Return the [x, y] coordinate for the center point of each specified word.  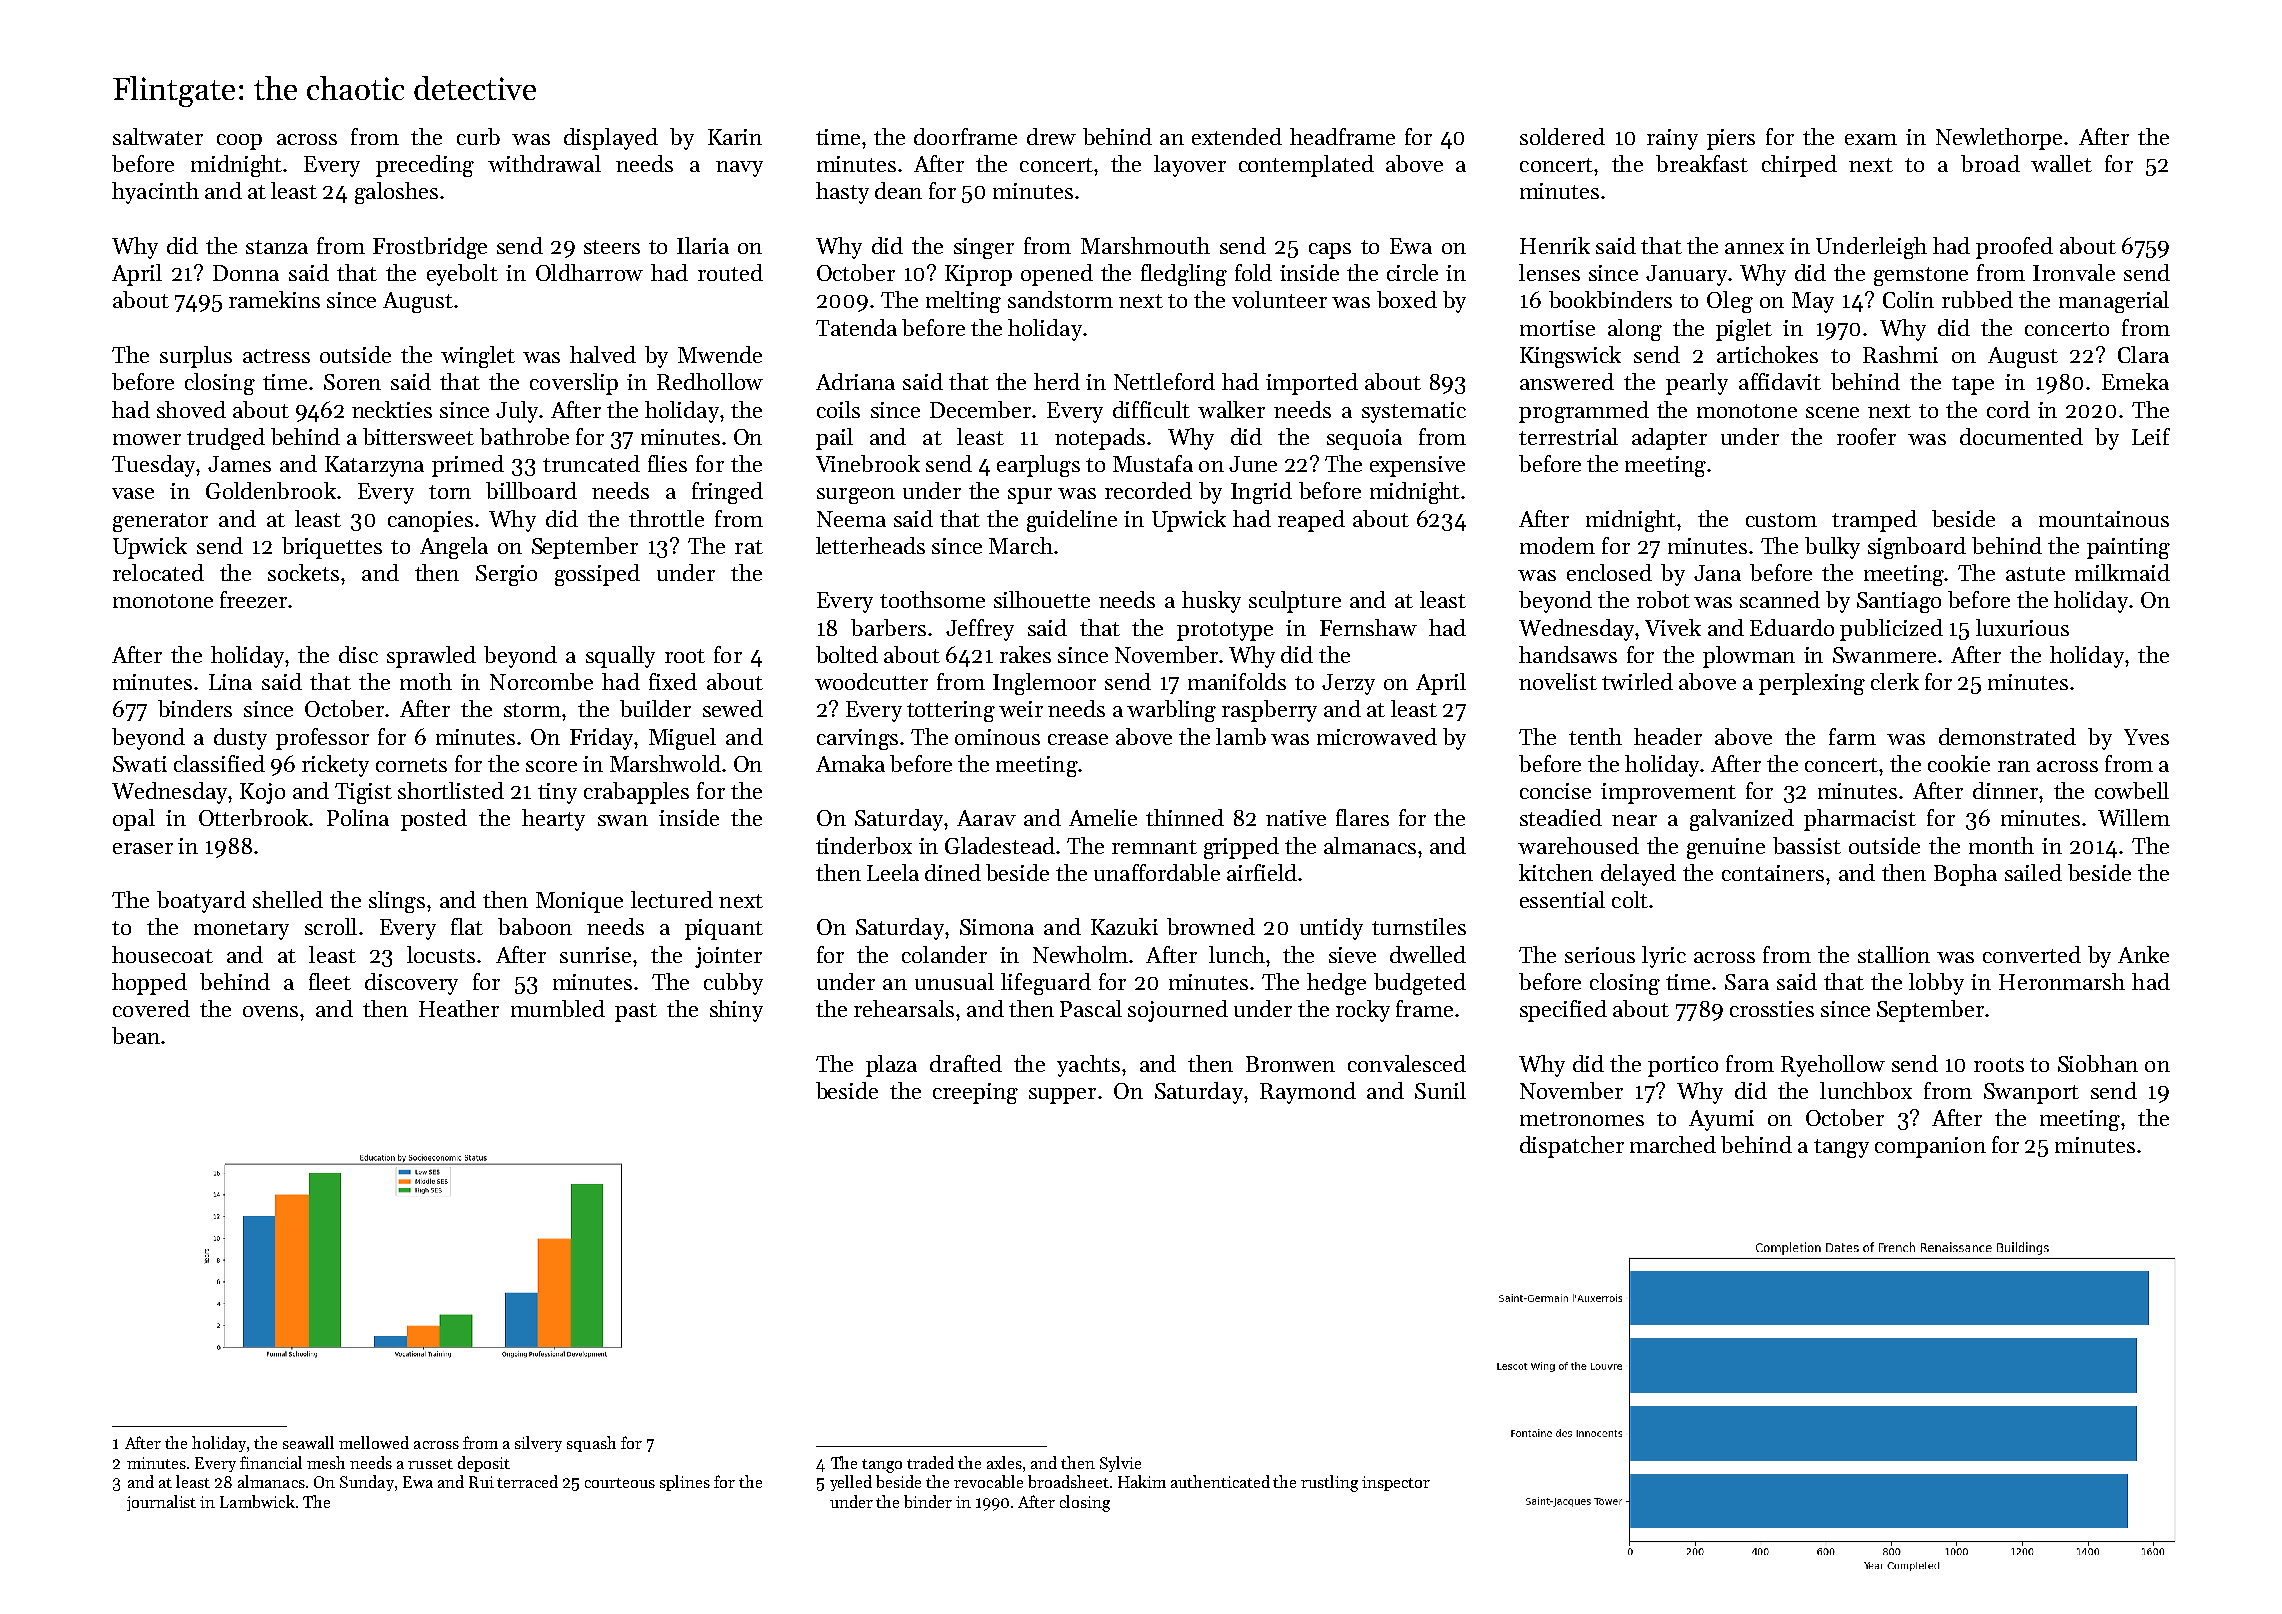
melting [963, 302]
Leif [2151, 436]
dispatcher [1572, 1147]
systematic [1414, 412]
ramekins [274, 299]
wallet [2061, 163]
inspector [1396, 1483]
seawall [308, 1442]
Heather [459, 1008]
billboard [531, 490]
